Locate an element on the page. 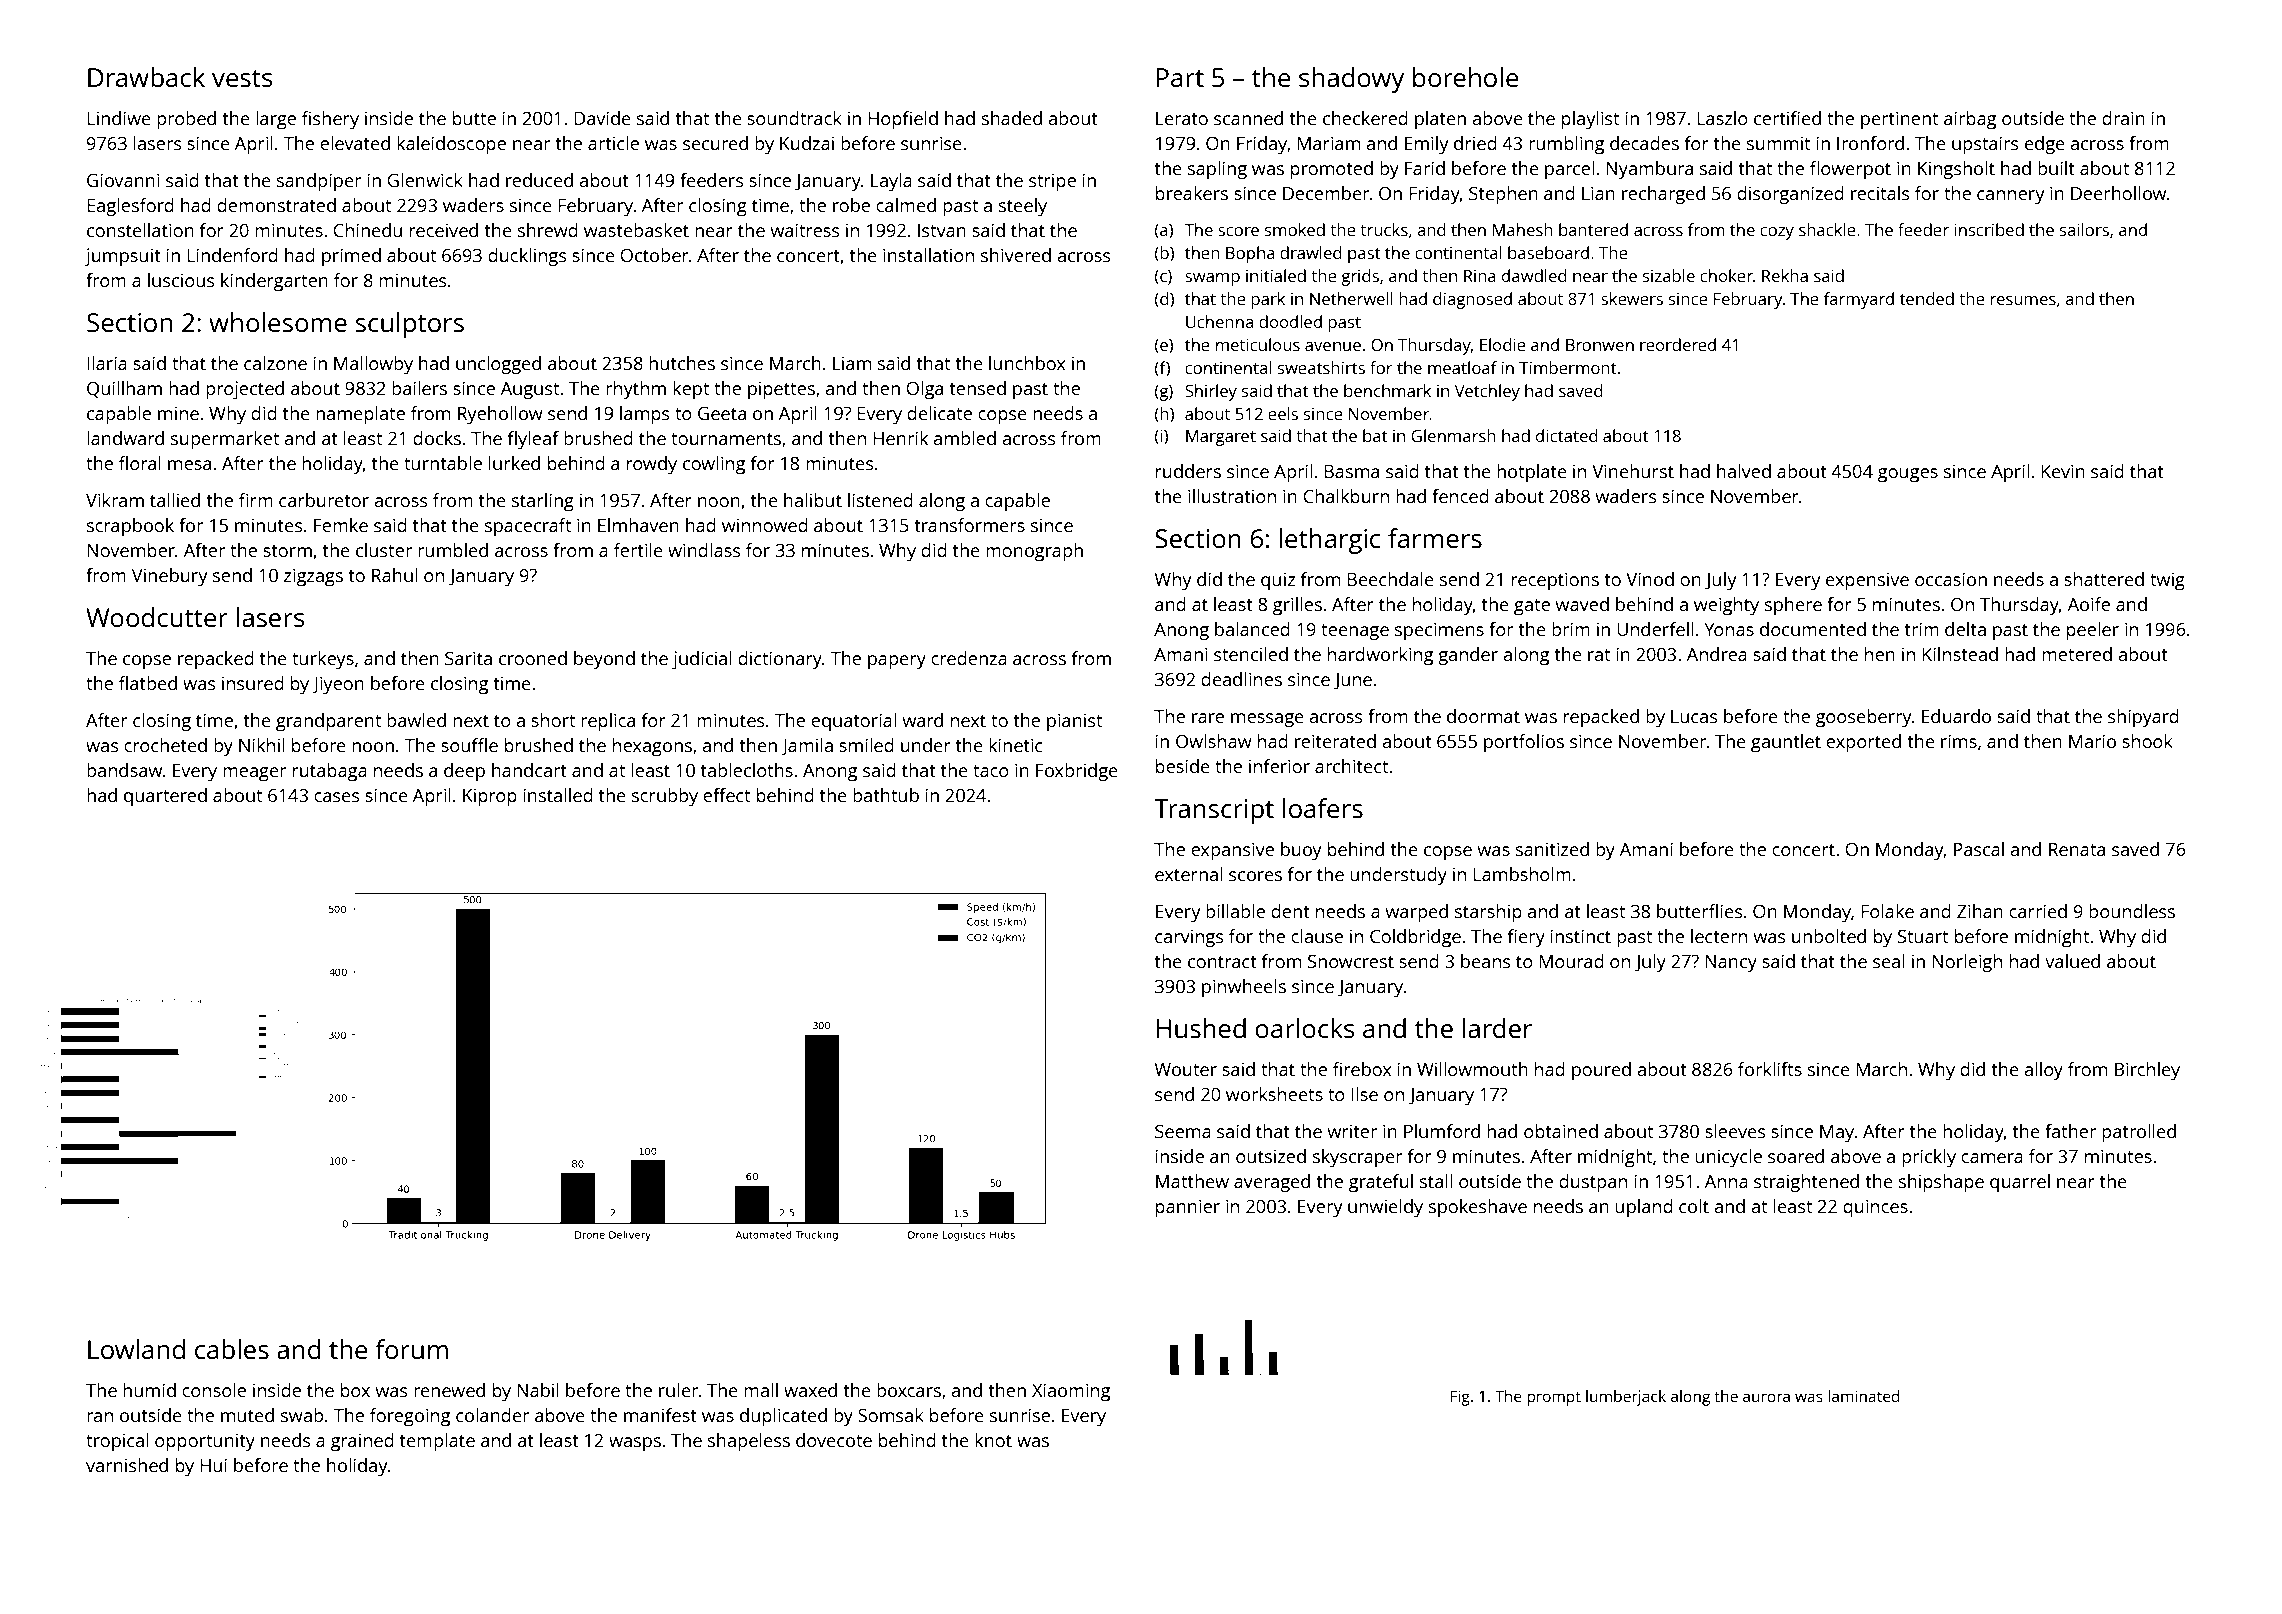 This page has width=2282, height=1614. quarrel is located at coordinates (2020, 1183).
